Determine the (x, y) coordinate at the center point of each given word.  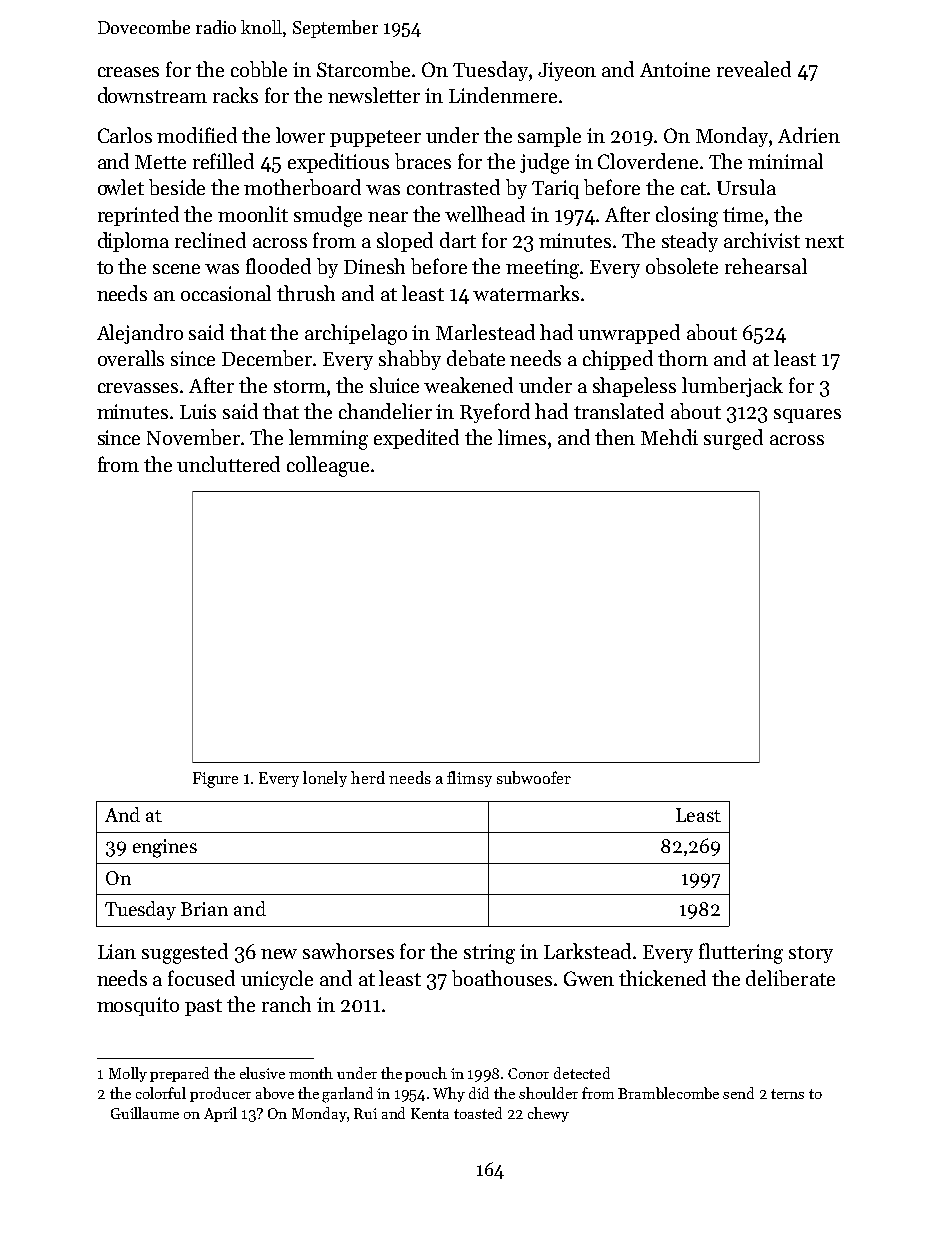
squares (807, 416)
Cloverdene (648, 161)
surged (733, 439)
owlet (121, 187)
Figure (215, 780)
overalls (131, 358)
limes (522, 437)
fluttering (741, 953)
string (489, 954)
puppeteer (375, 138)
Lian (117, 951)
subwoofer (534, 777)
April (220, 1114)
